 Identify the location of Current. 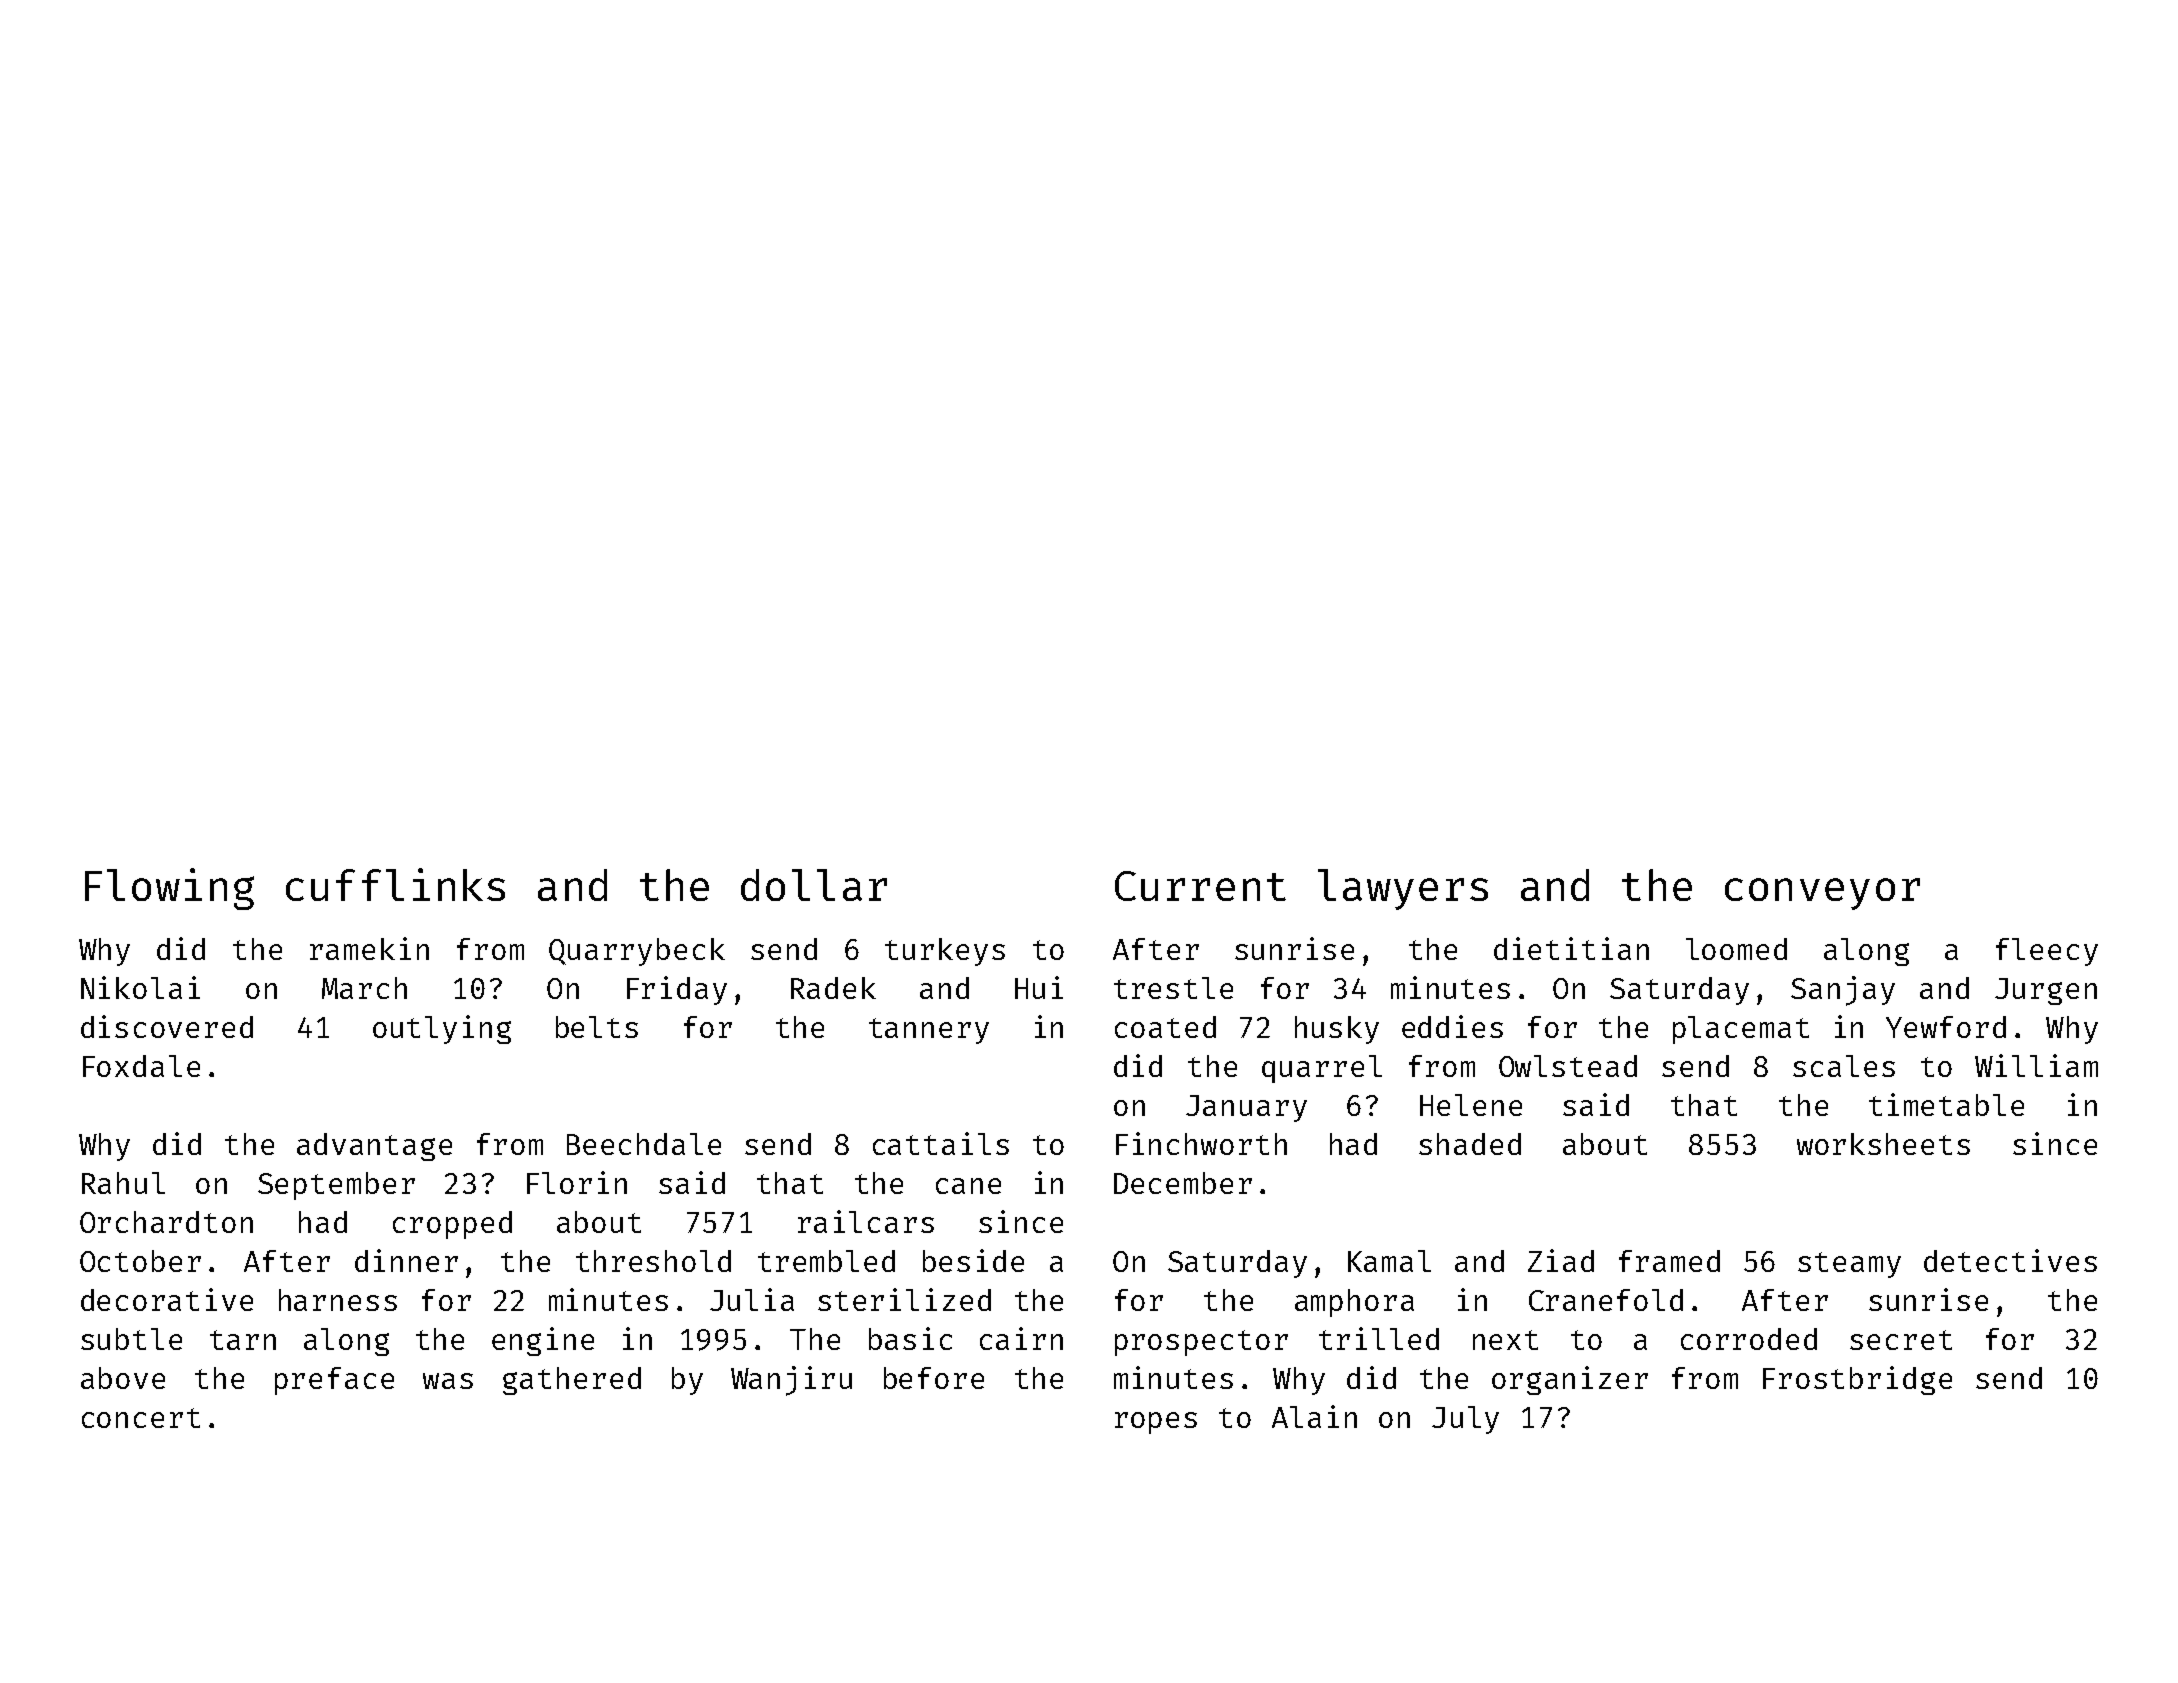
(1200, 886).
